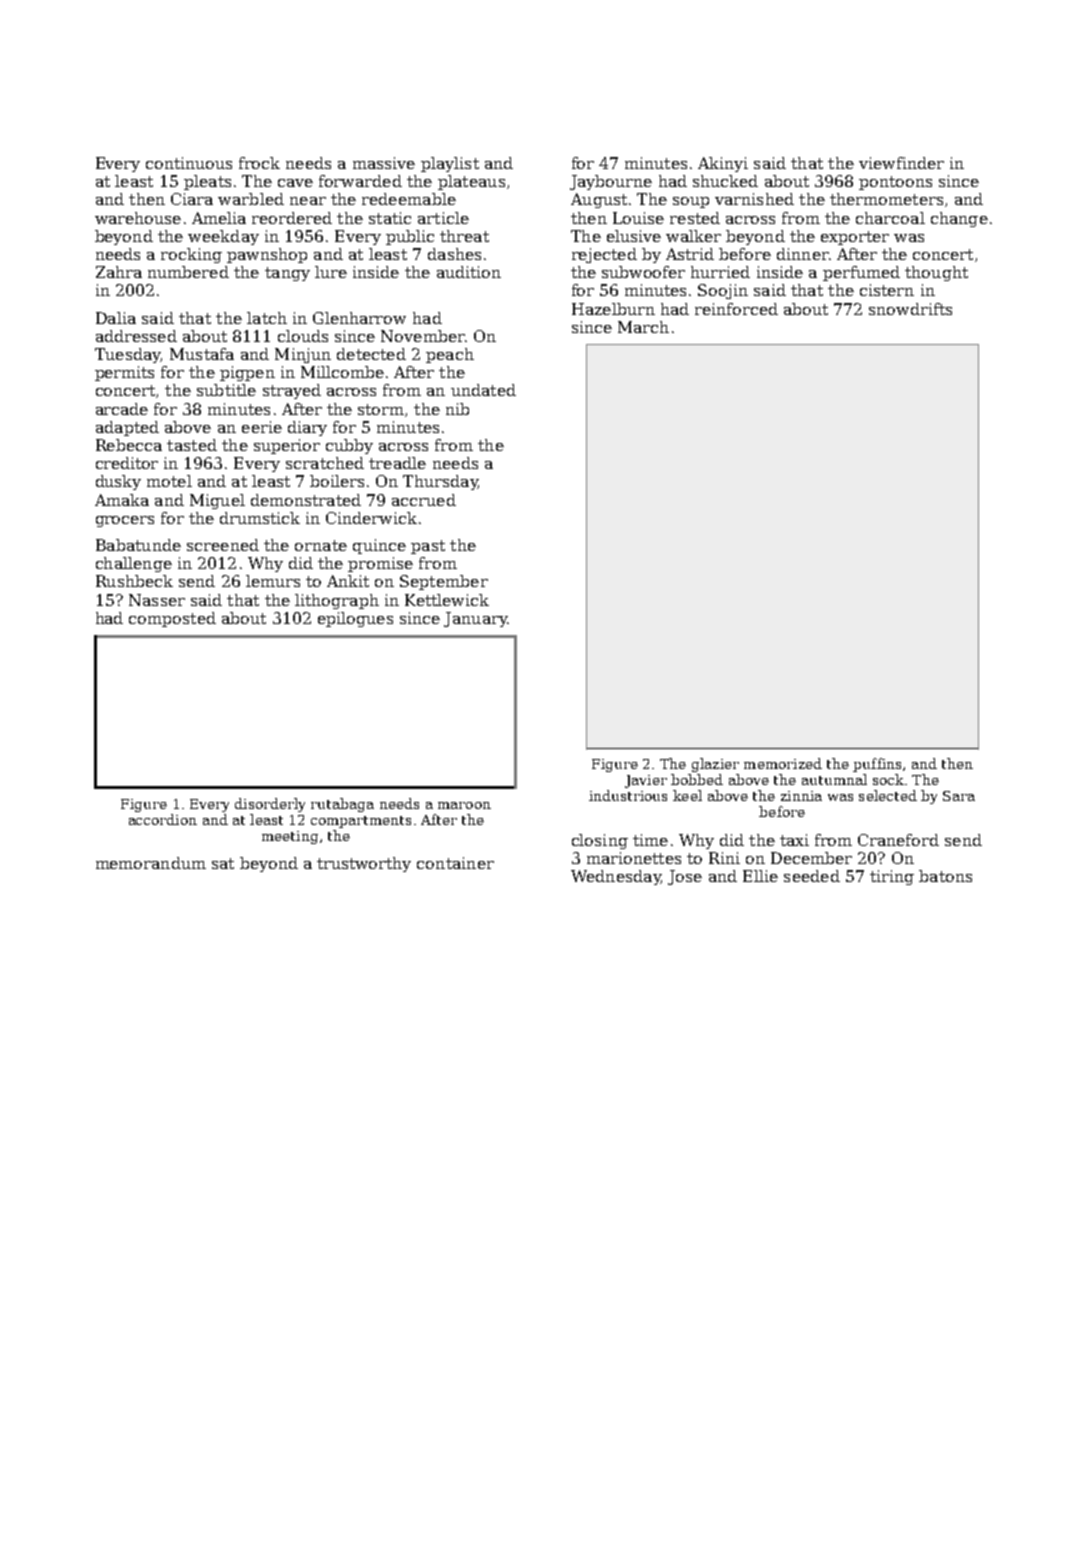 This image has width=1088, height=1546. What do you see at coordinates (611, 182) in the image?
I see `Jaybourne` at bounding box center [611, 182].
